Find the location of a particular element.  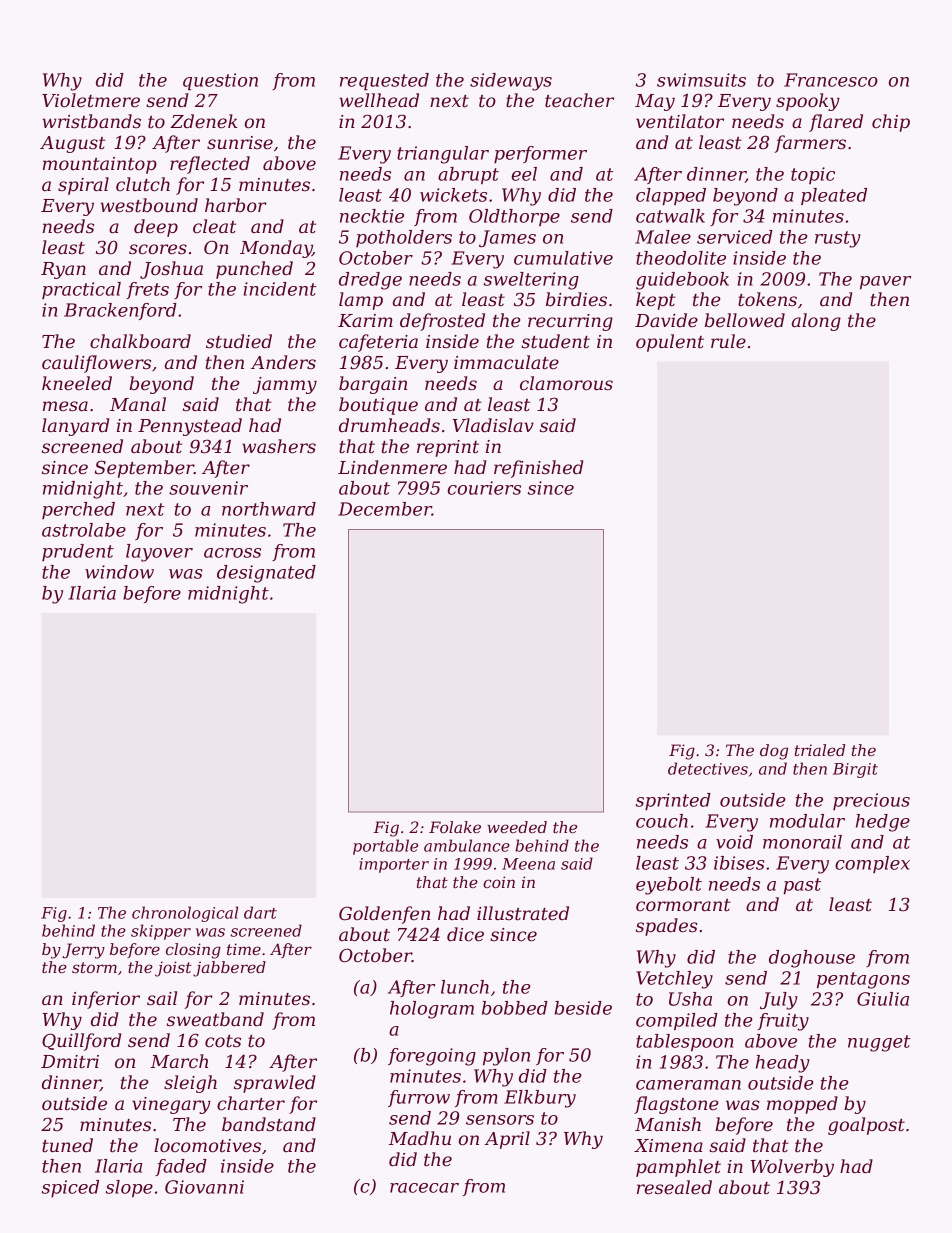

refinished is located at coordinates (538, 469).
